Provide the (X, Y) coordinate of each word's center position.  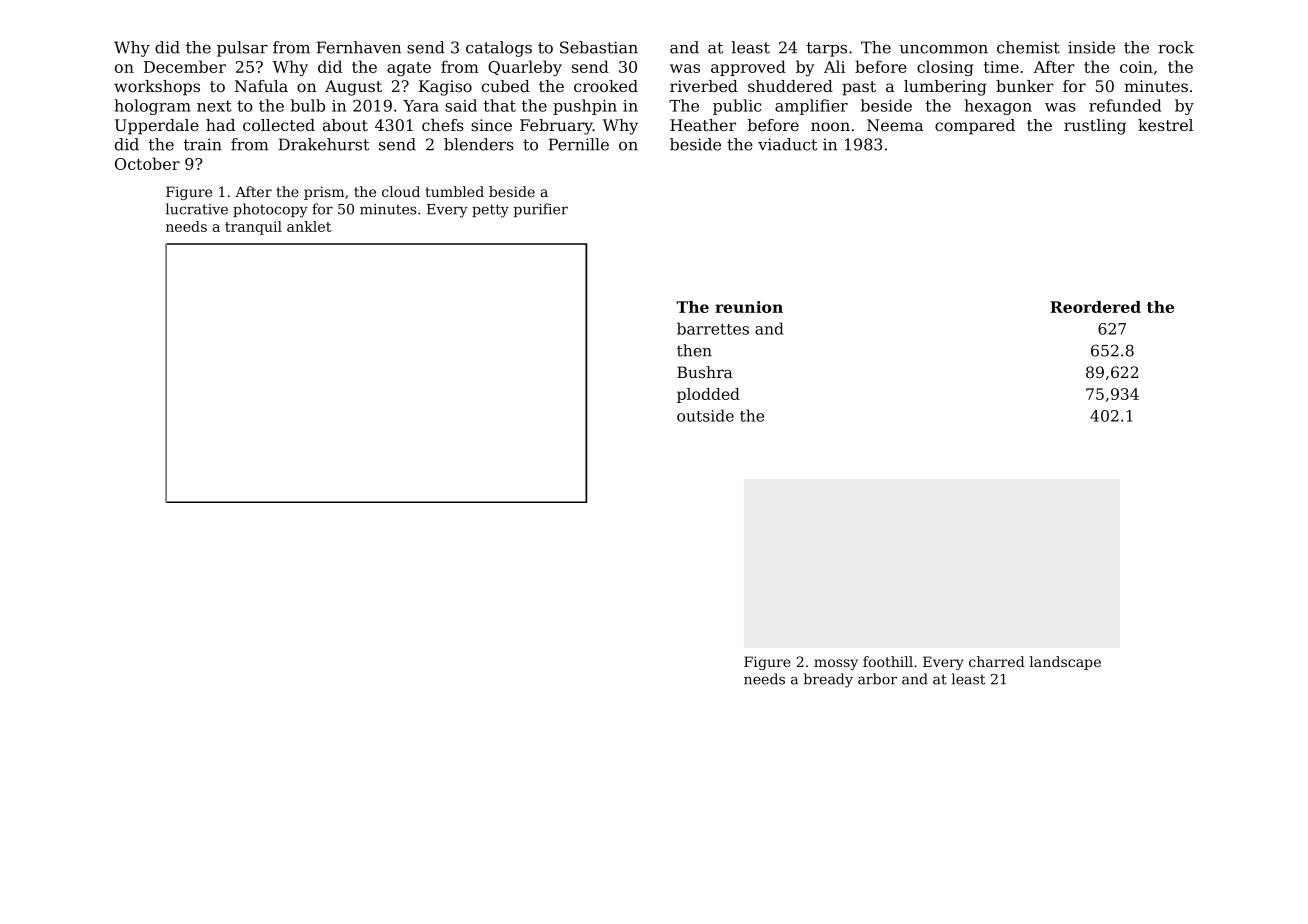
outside (705, 415)
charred (997, 661)
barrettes (713, 328)
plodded (708, 395)
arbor (877, 679)
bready (828, 680)
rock (1176, 47)
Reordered (1095, 307)
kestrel (1165, 125)
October (147, 163)
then (694, 350)
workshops (157, 88)
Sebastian (599, 47)
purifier (541, 210)
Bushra (705, 372)
